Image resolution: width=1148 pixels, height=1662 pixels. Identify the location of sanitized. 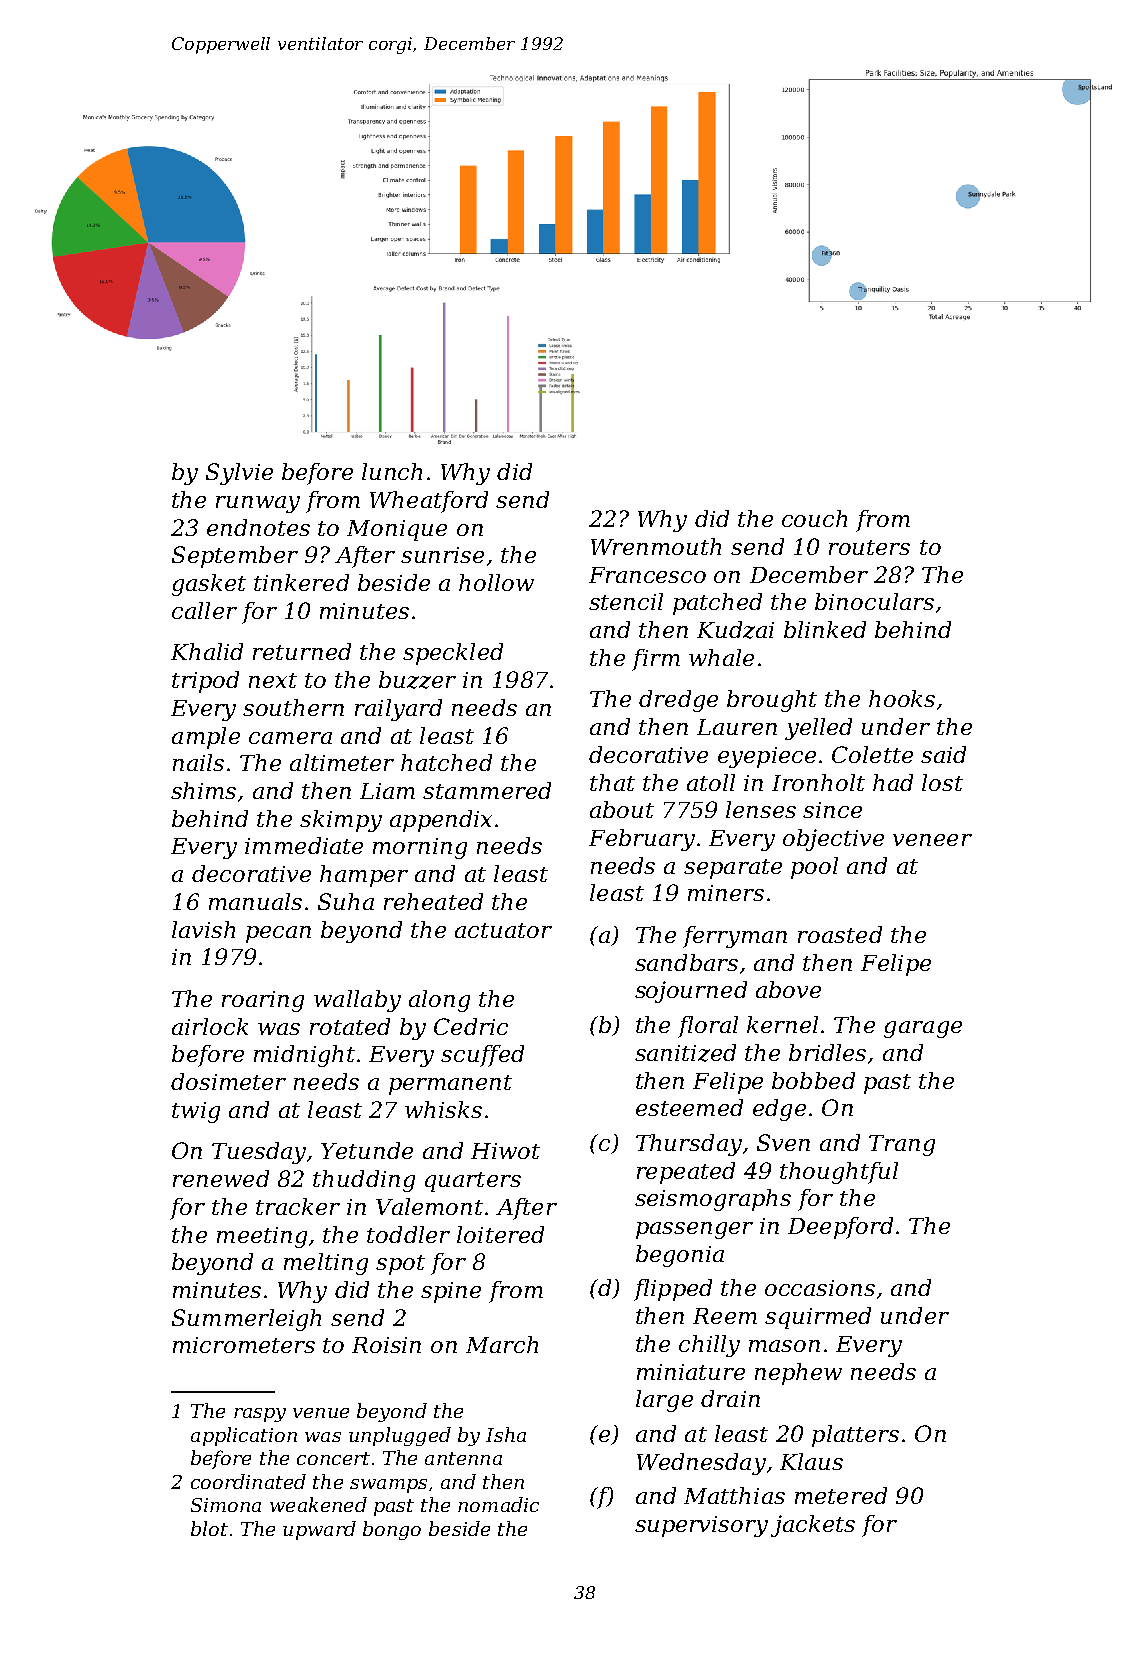
(685, 1053).
